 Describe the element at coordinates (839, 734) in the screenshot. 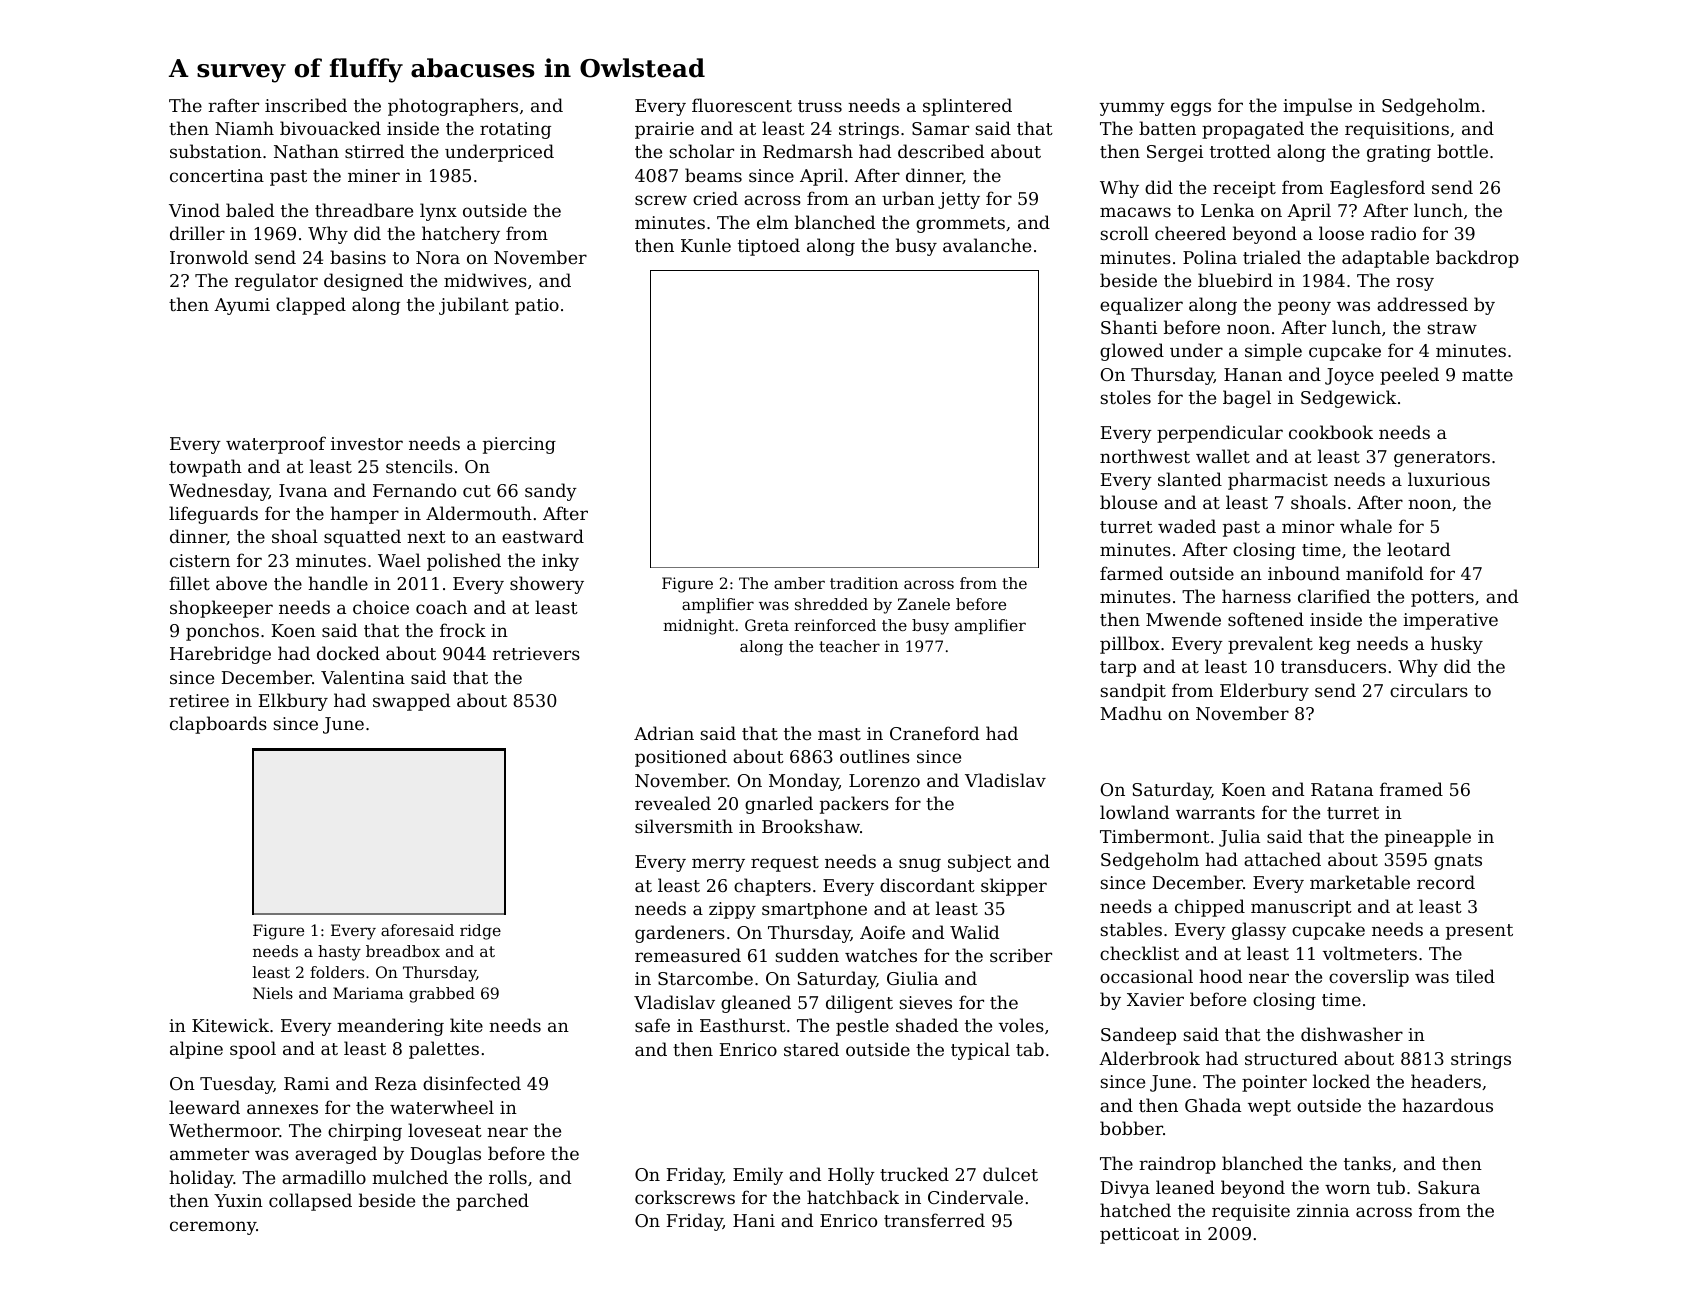

I see `mast` at that location.
